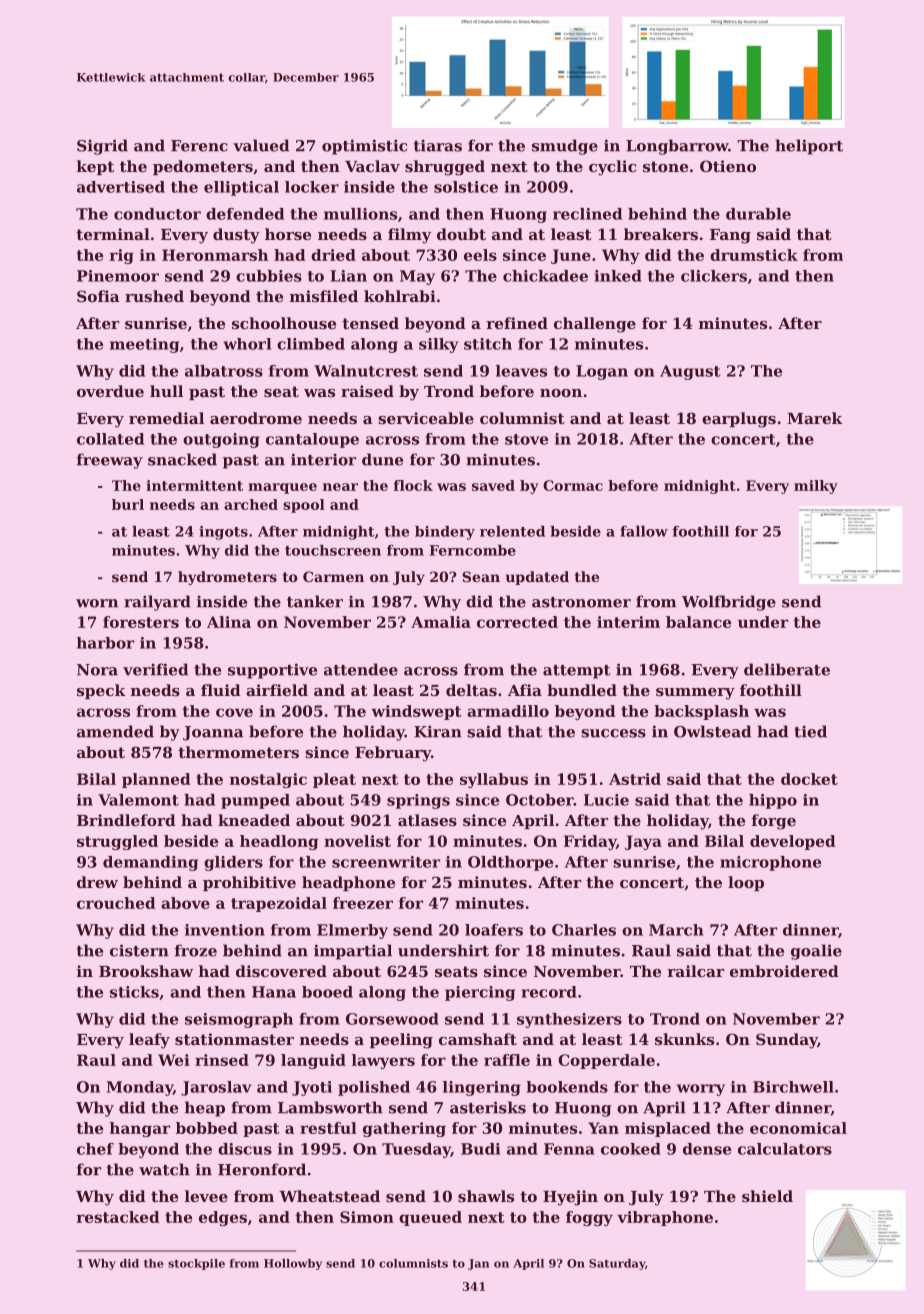 The image size is (924, 1314). What do you see at coordinates (386, 862) in the image?
I see `screenwriter` at bounding box center [386, 862].
